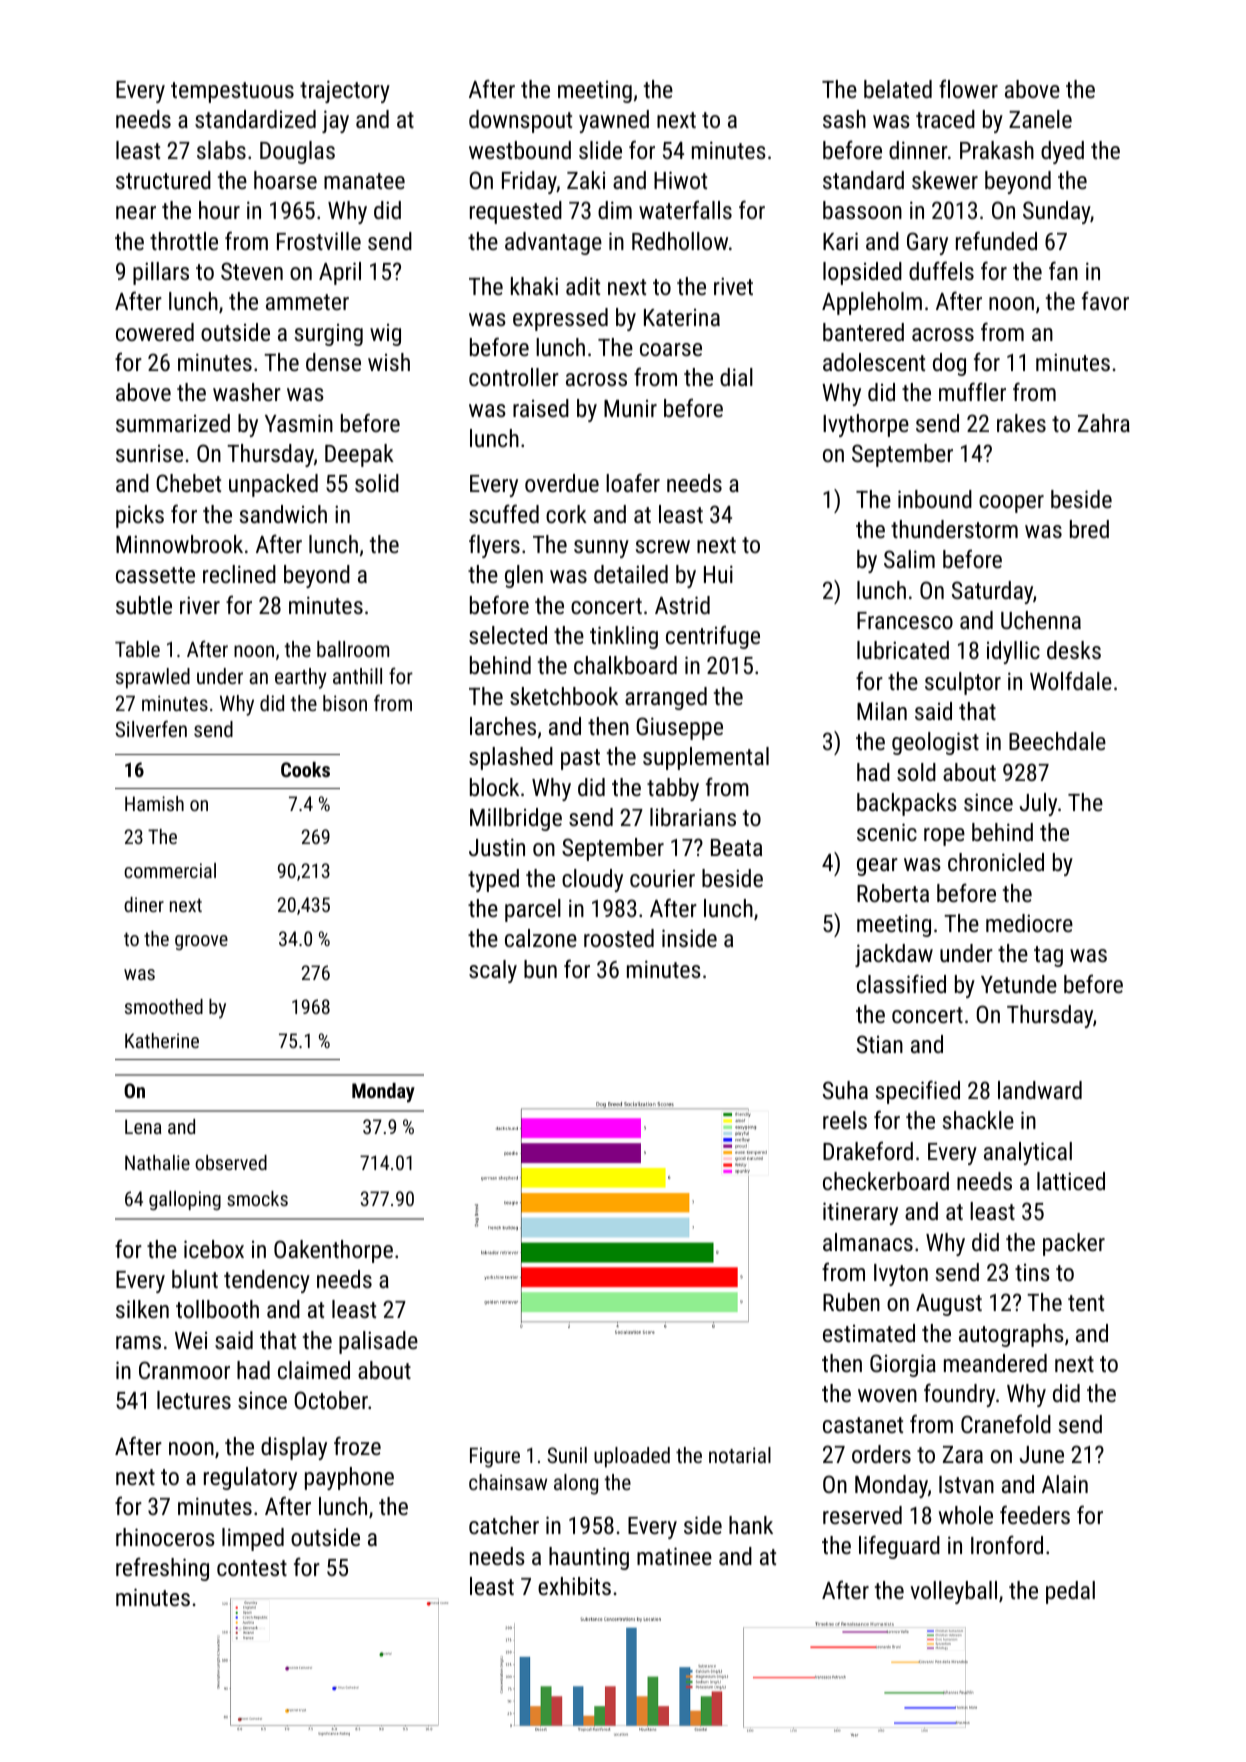 The height and width of the image is (1762, 1246). I want to click on landward, so click(1040, 1090).
